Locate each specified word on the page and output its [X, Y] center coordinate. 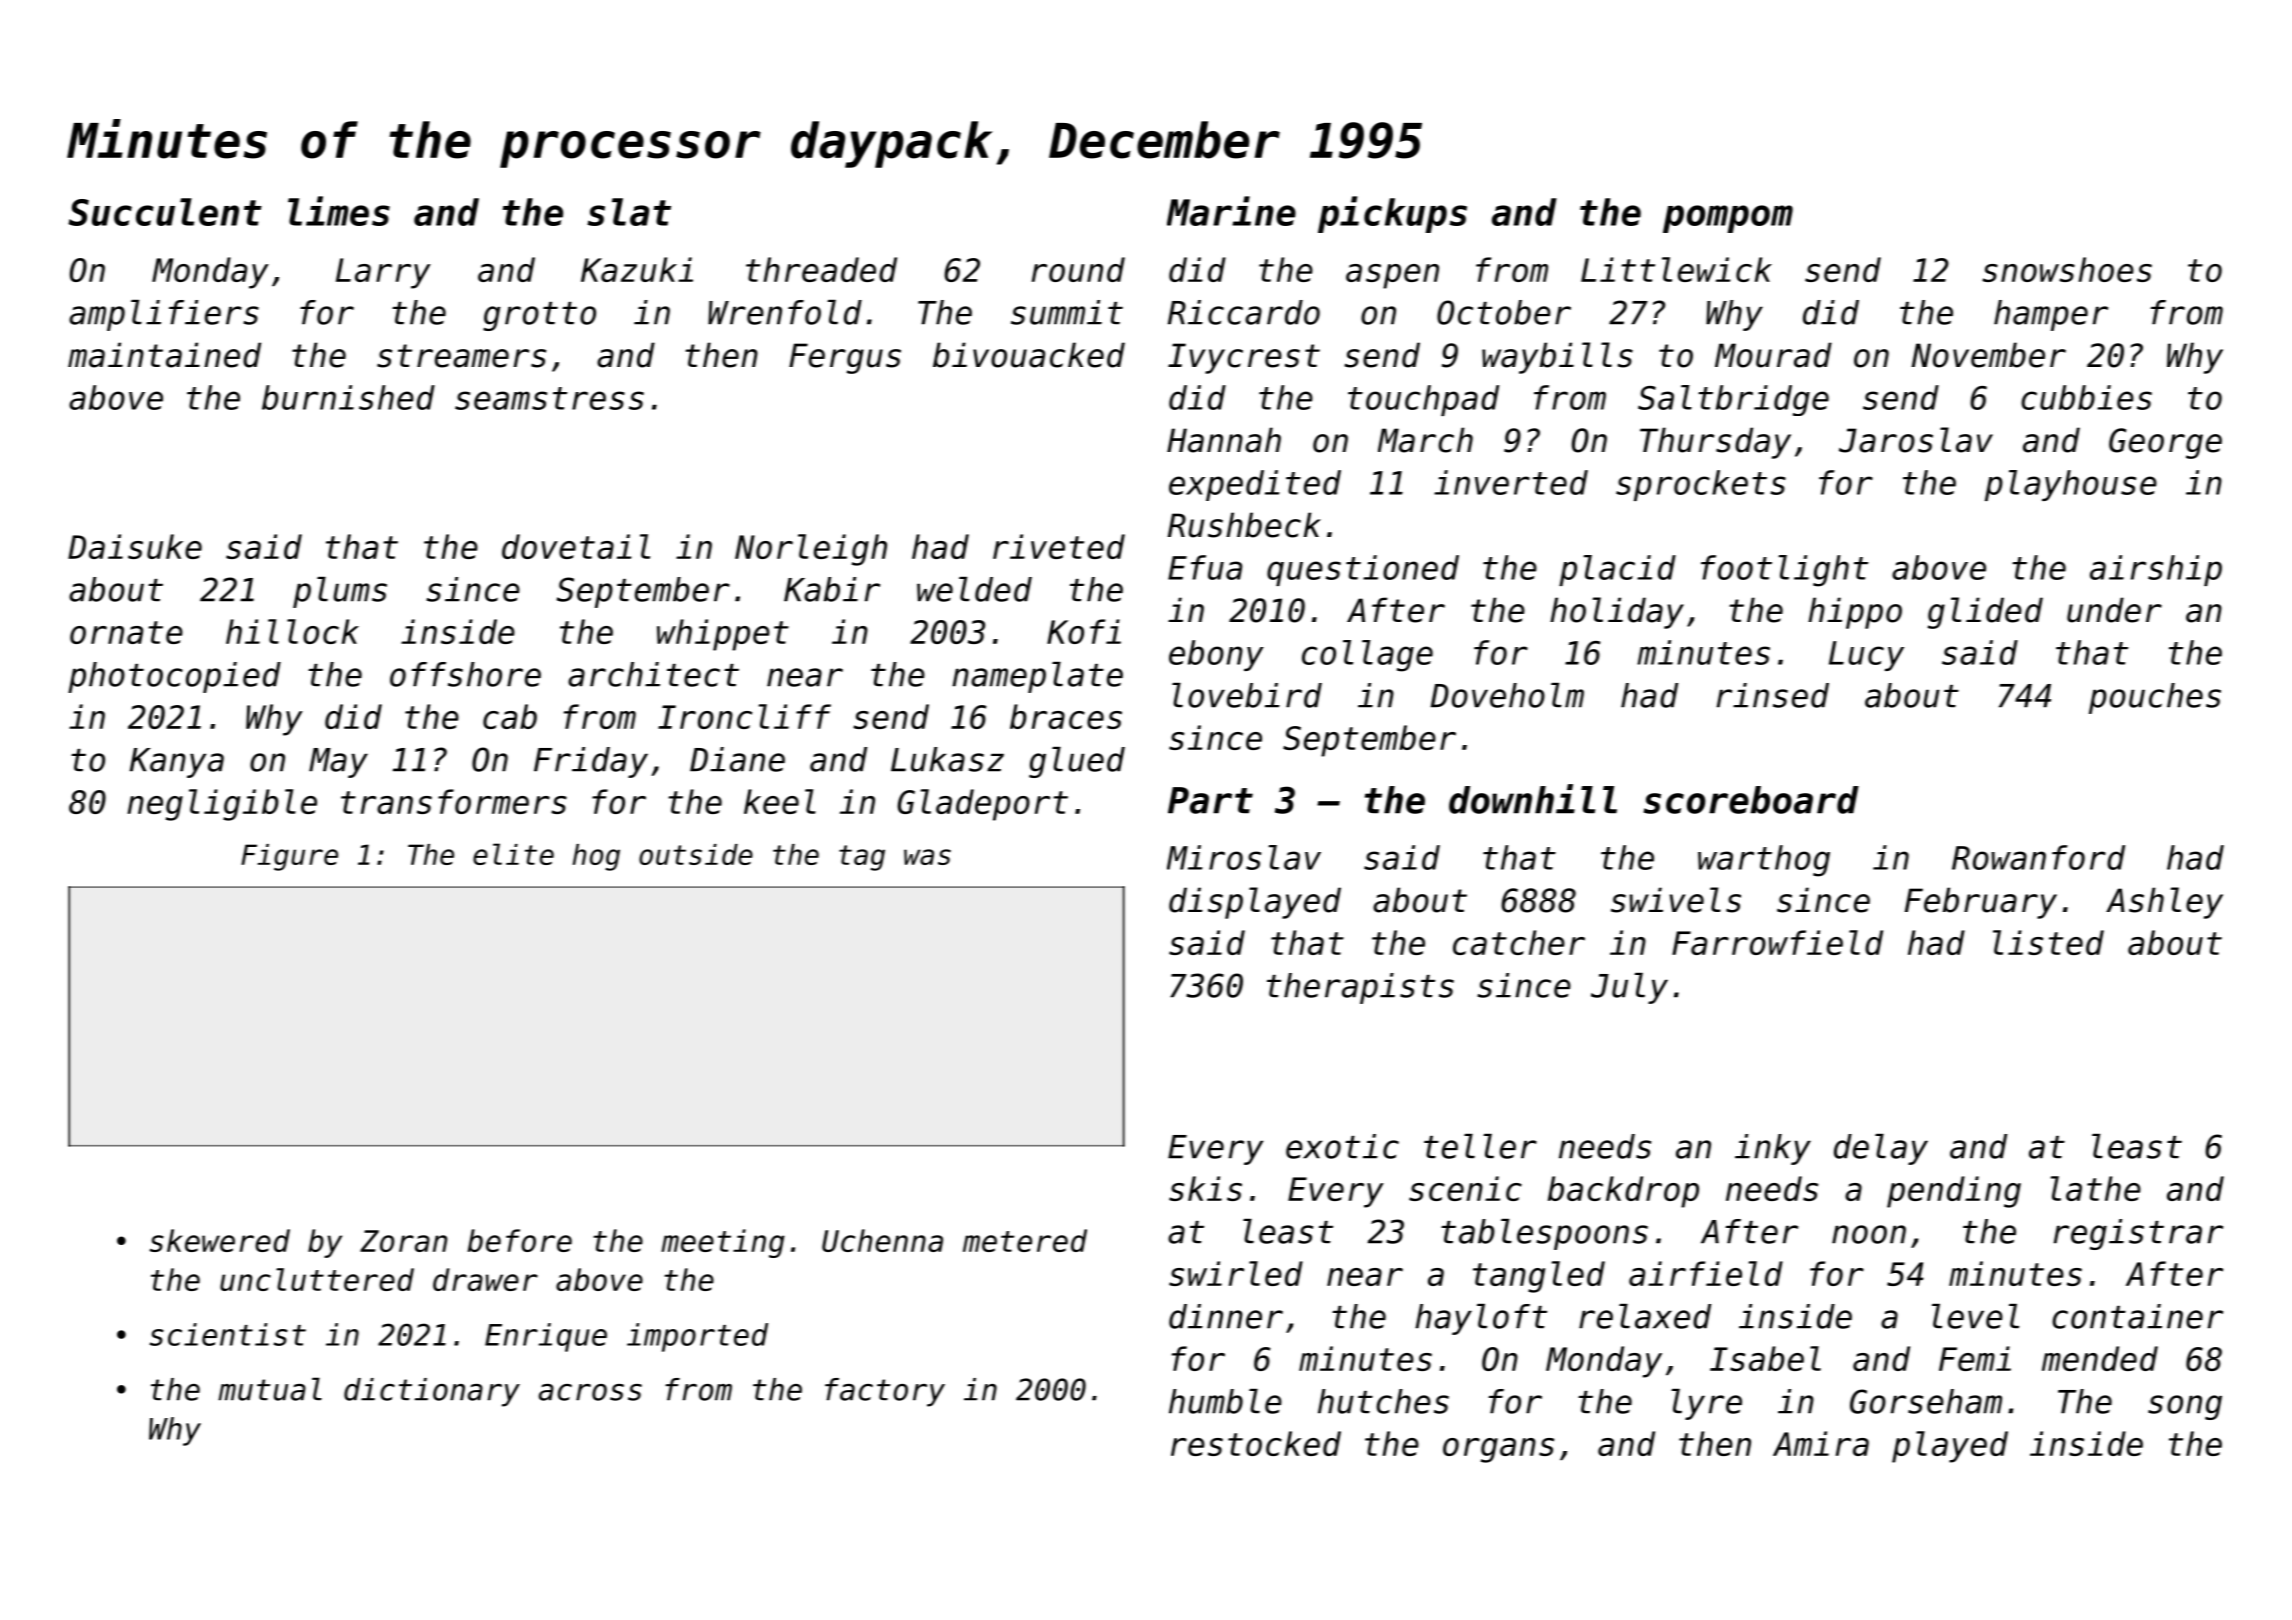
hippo [1855, 613]
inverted [1511, 482]
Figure [289, 857]
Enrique [546, 1337]
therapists [1360, 988]
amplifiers [164, 315]
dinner [1226, 1316]
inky [1773, 1149]
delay [1881, 1149]
